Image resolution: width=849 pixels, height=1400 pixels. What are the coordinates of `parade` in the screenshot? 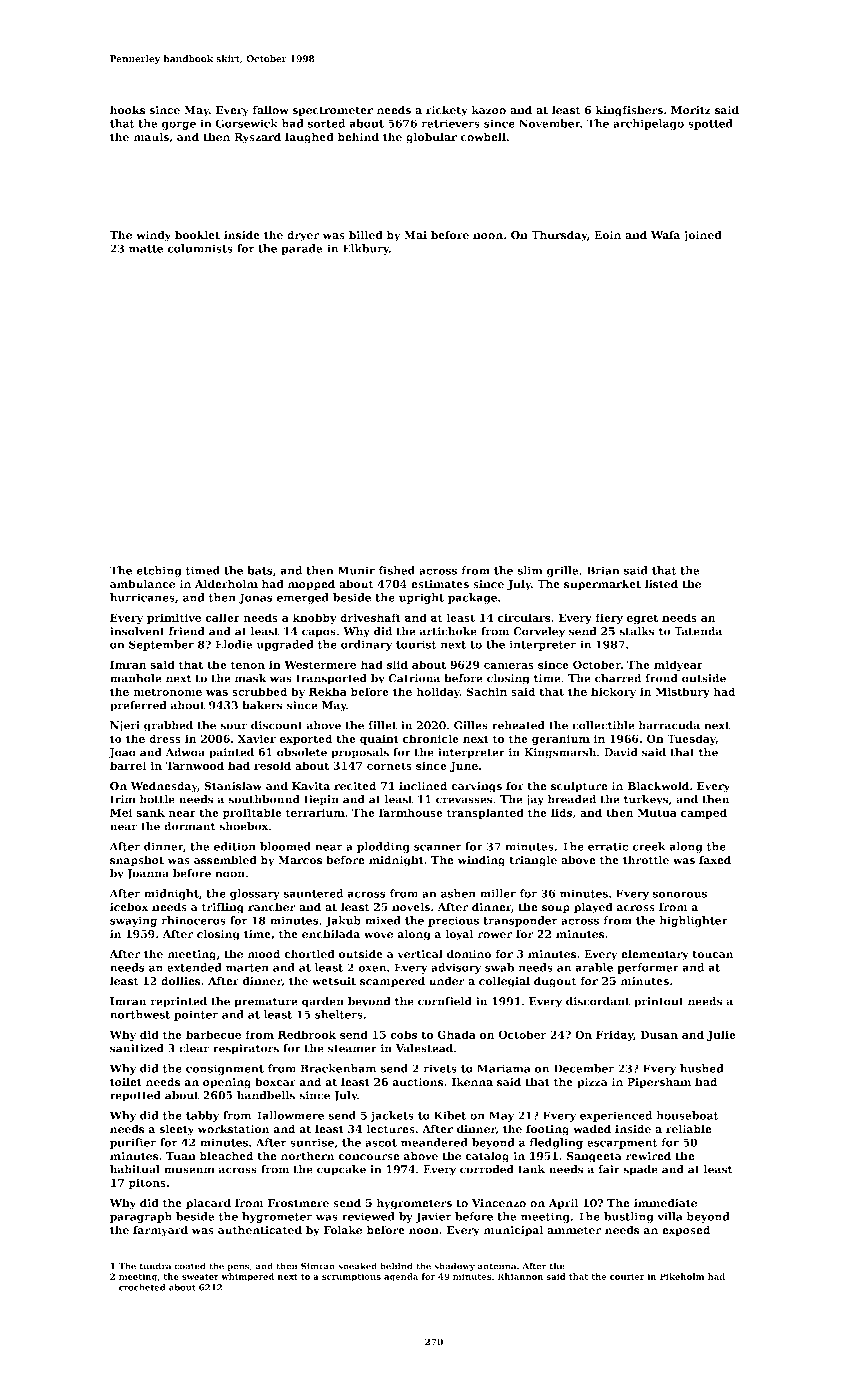 It's located at (302, 249).
